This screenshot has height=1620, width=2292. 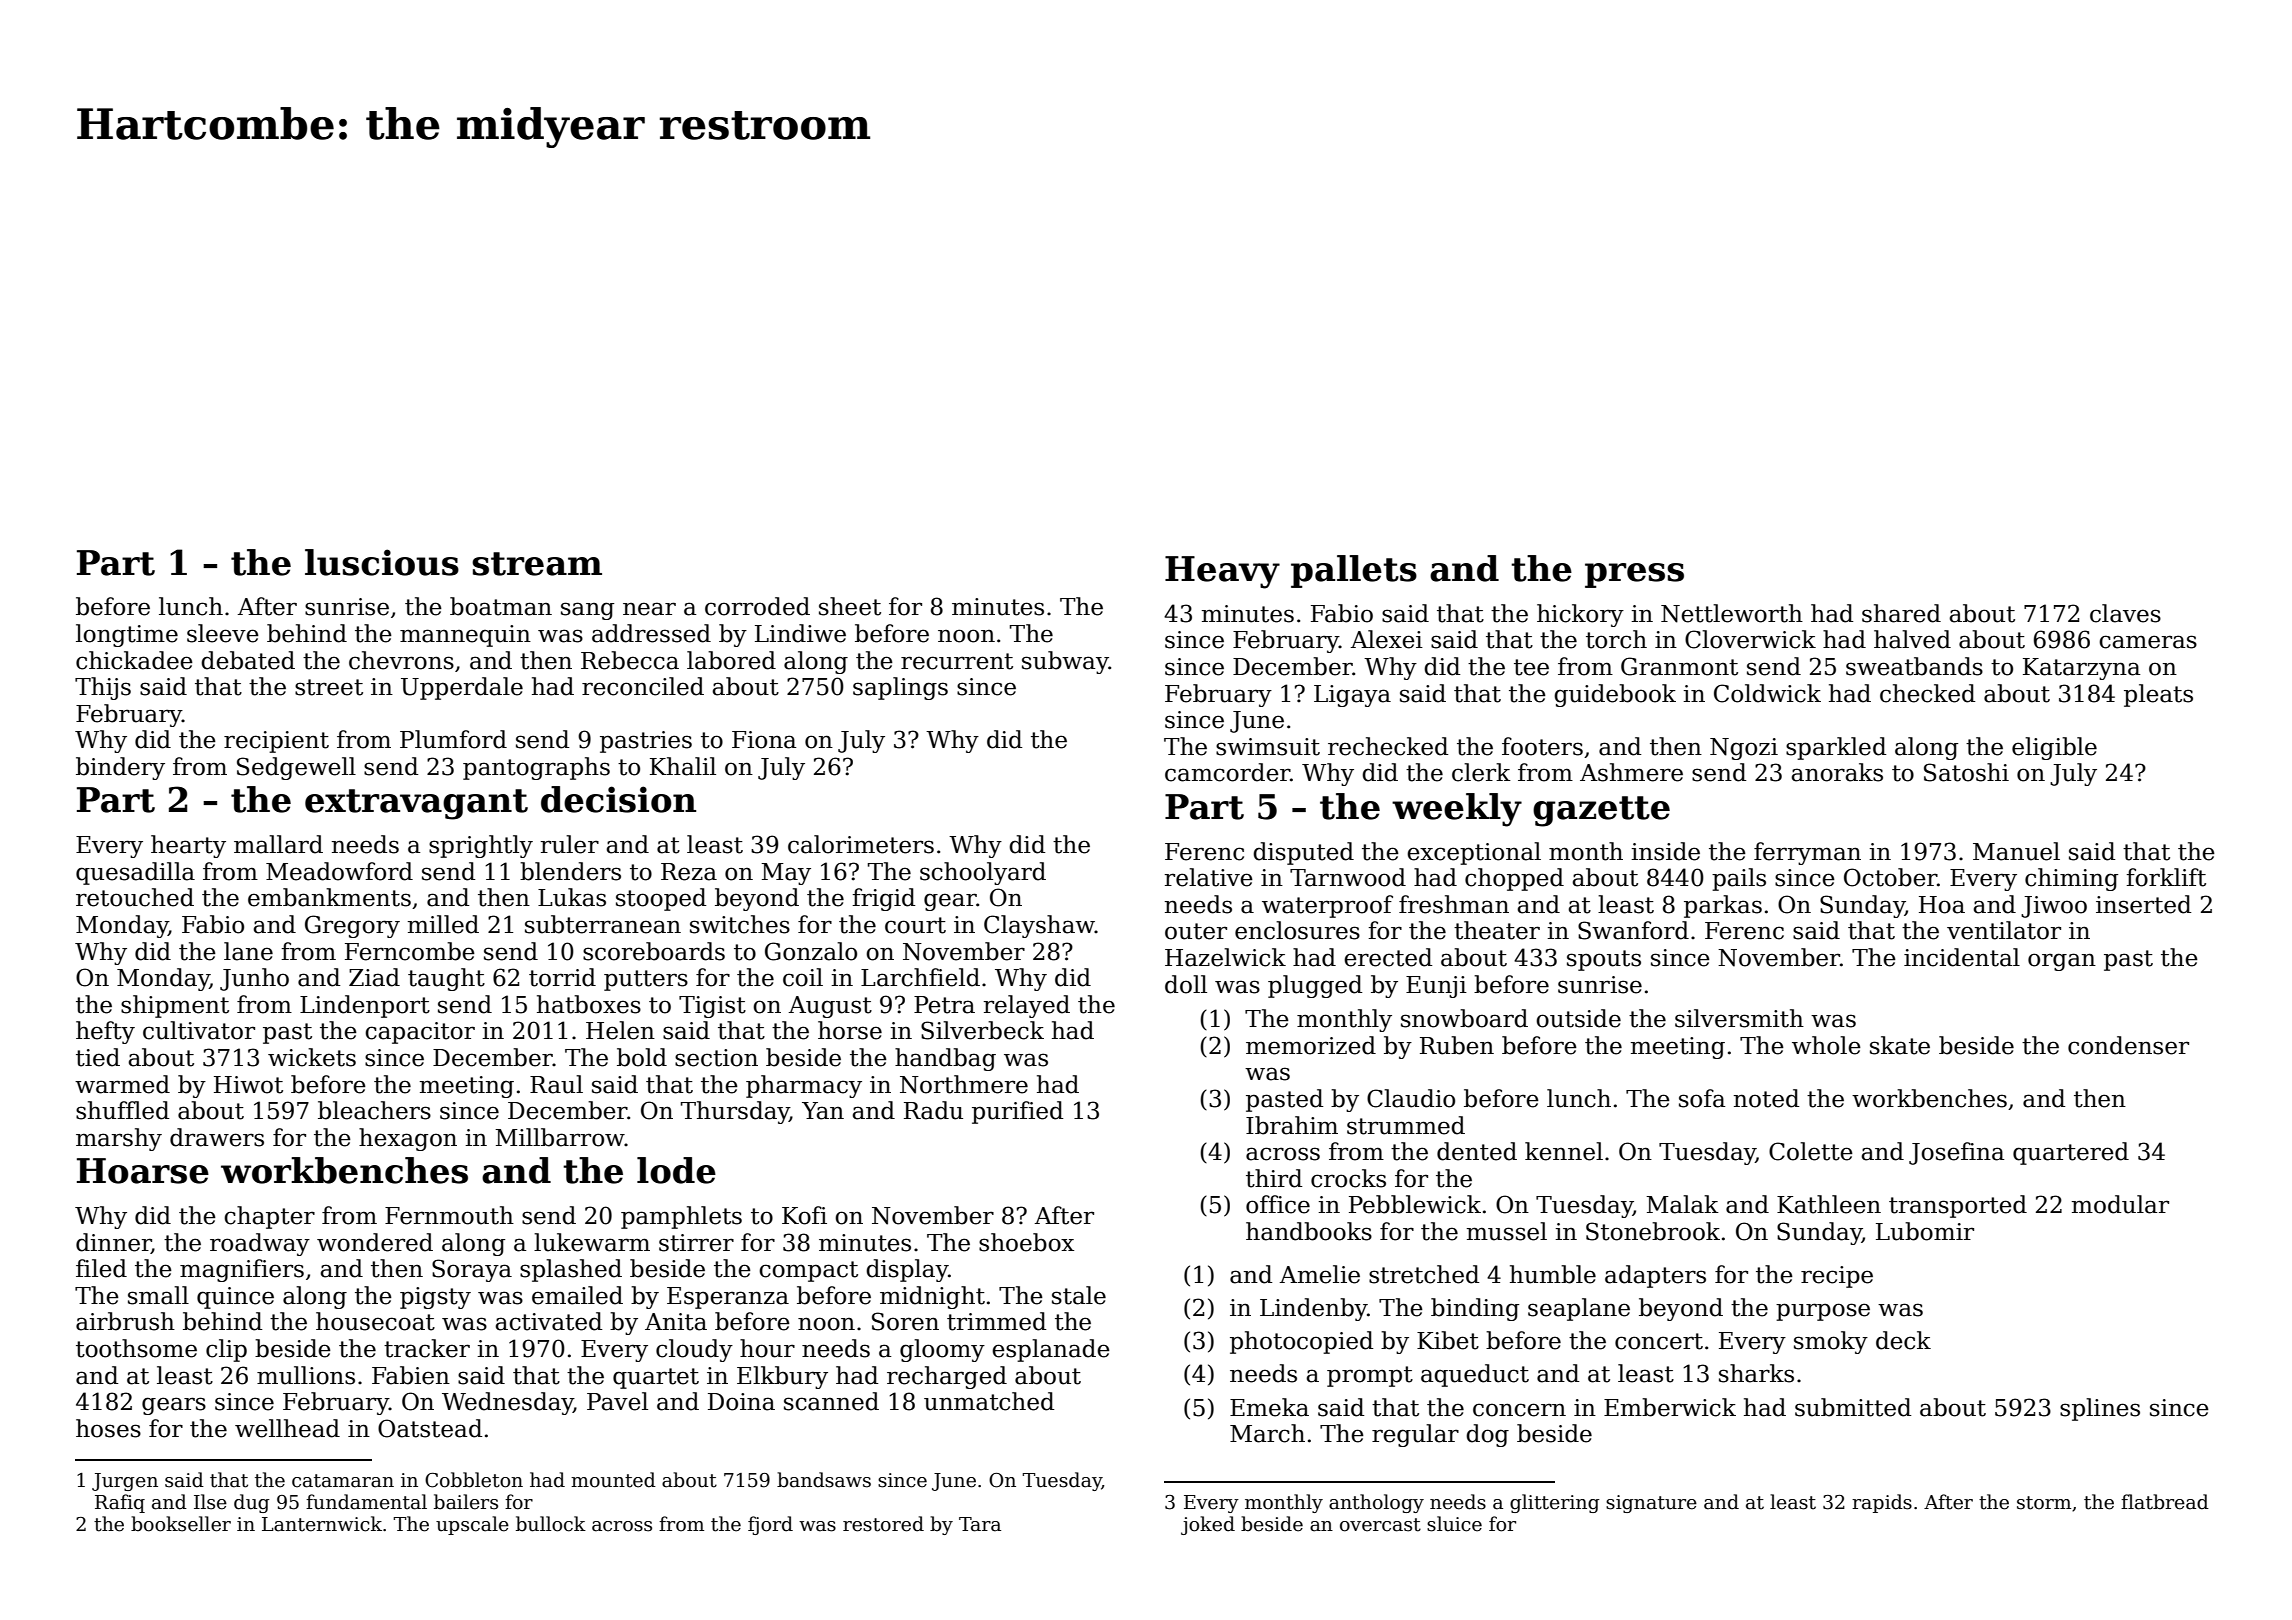 What do you see at coordinates (2165, 1502) in the screenshot?
I see `flatbread` at bounding box center [2165, 1502].
